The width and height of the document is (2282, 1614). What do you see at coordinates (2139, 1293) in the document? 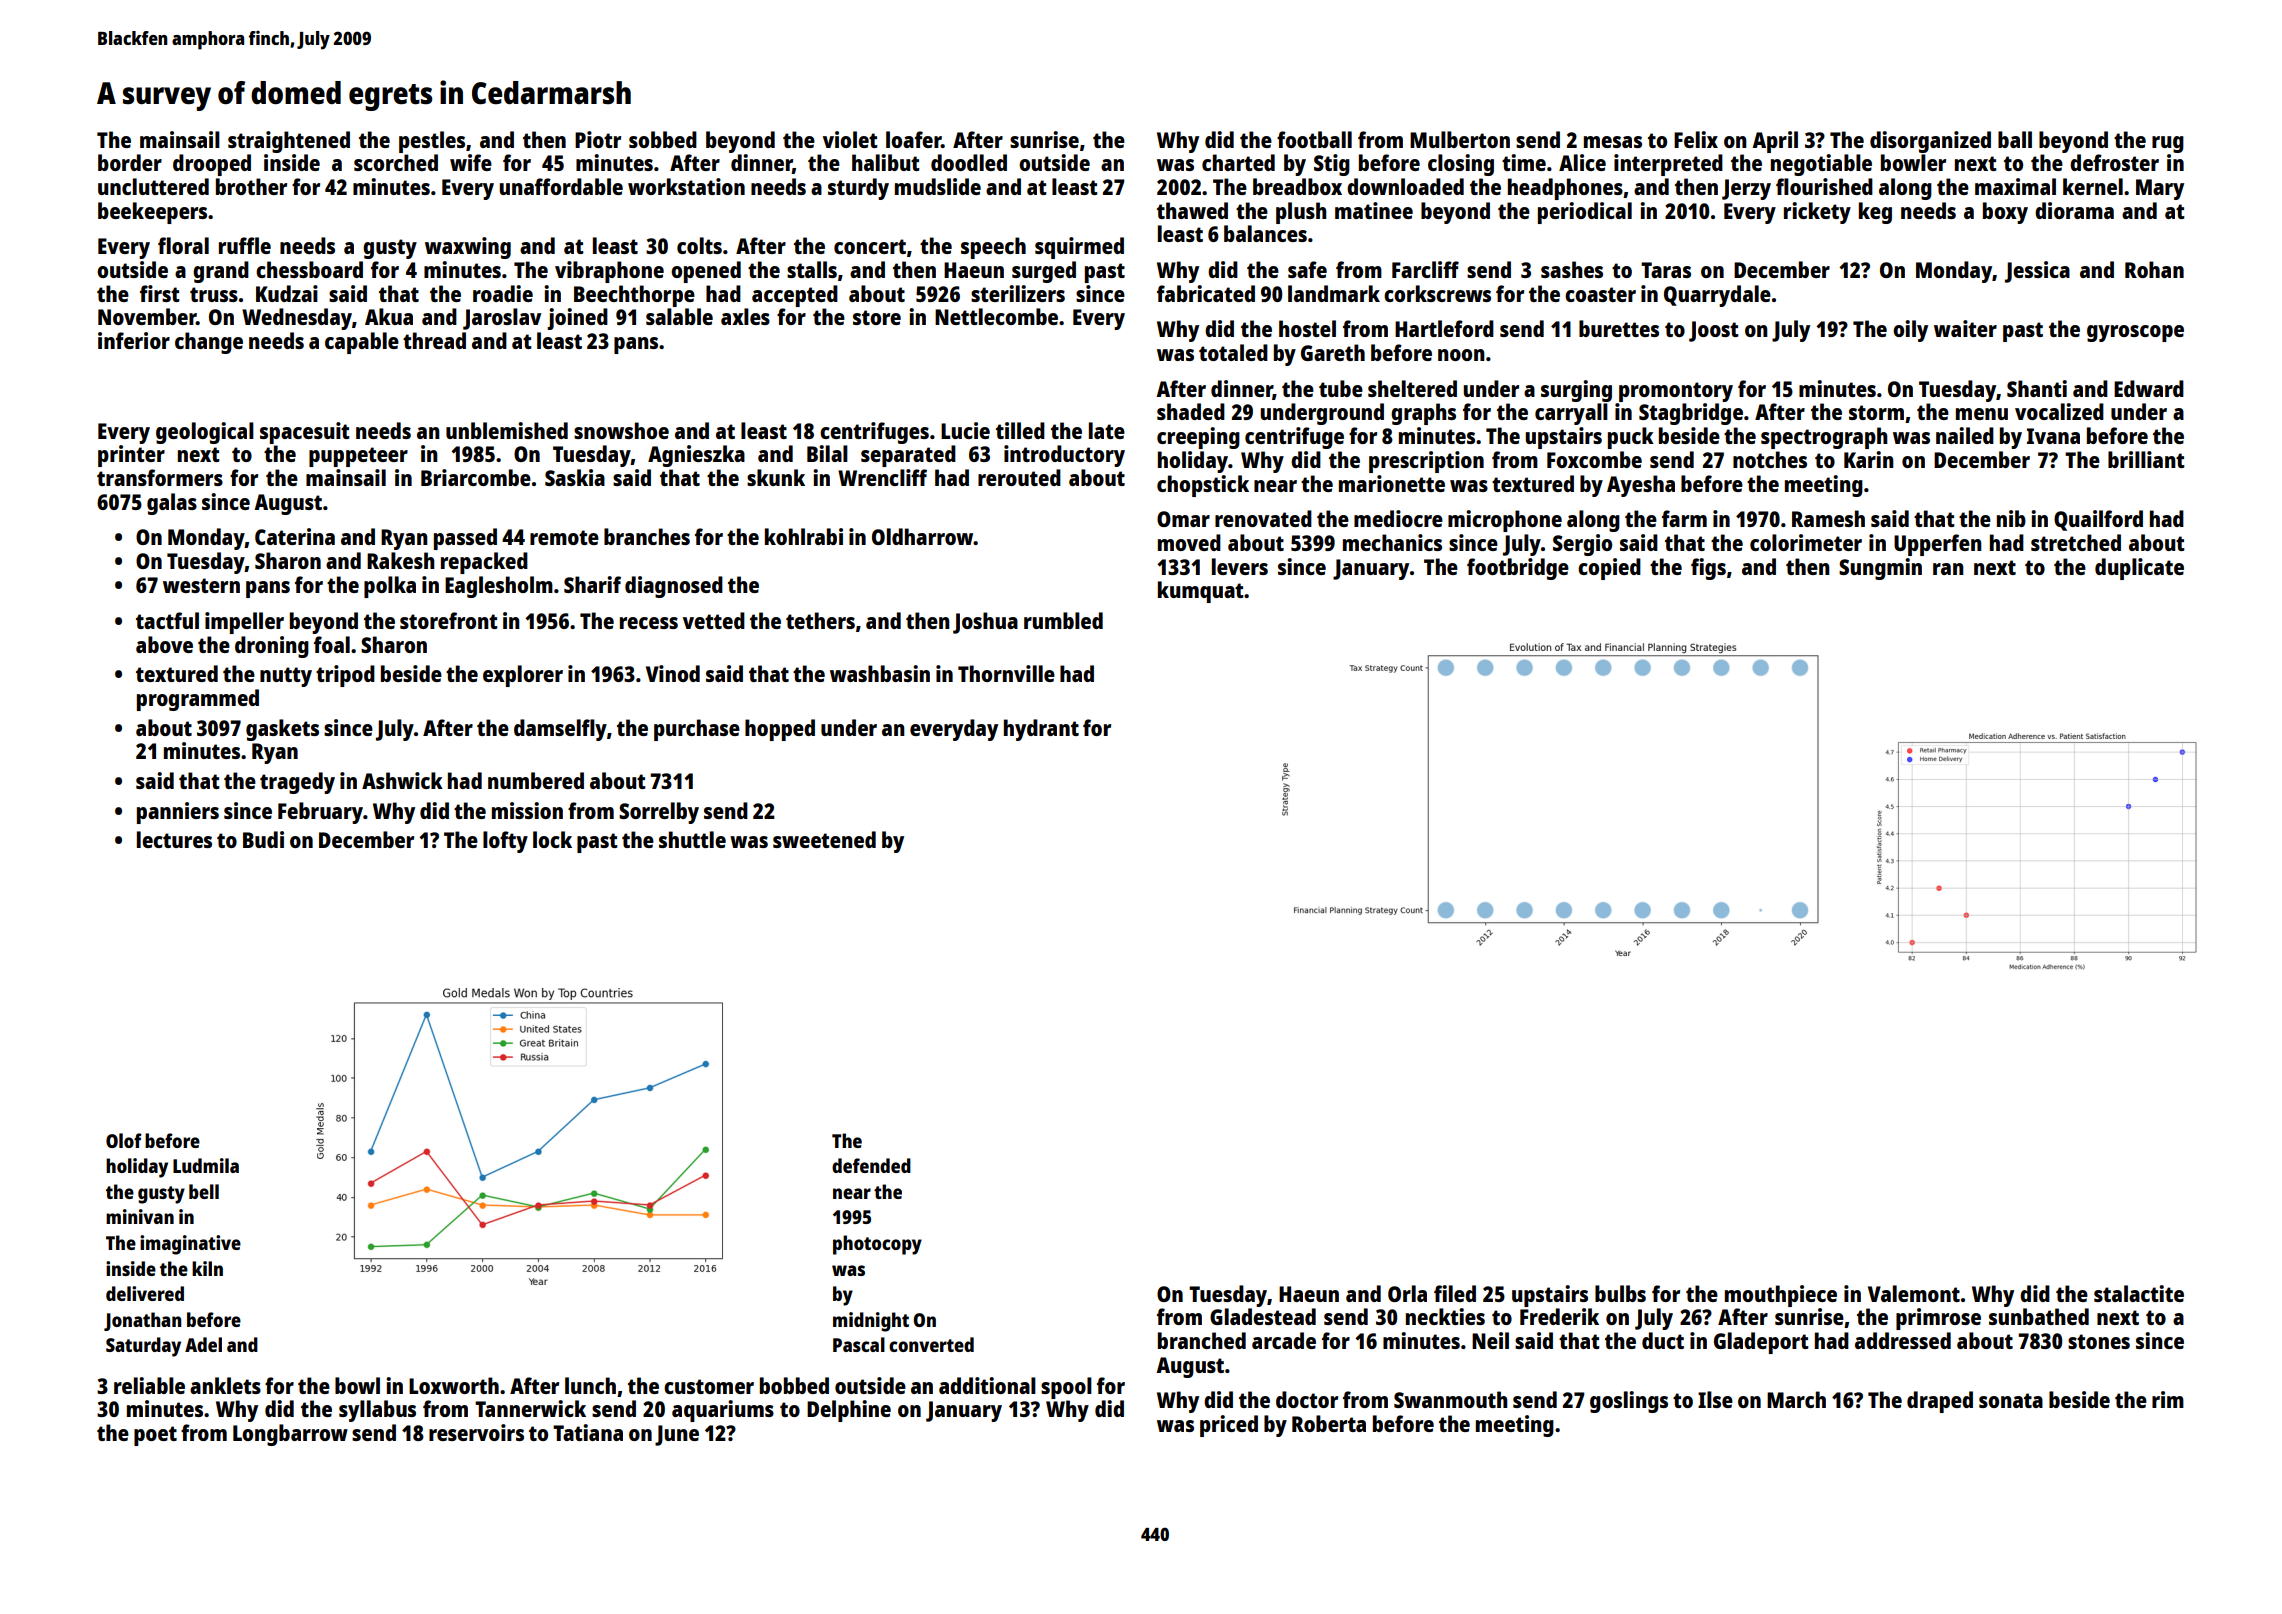
I see `stalactite` at bounding box center [2139, 1293].
